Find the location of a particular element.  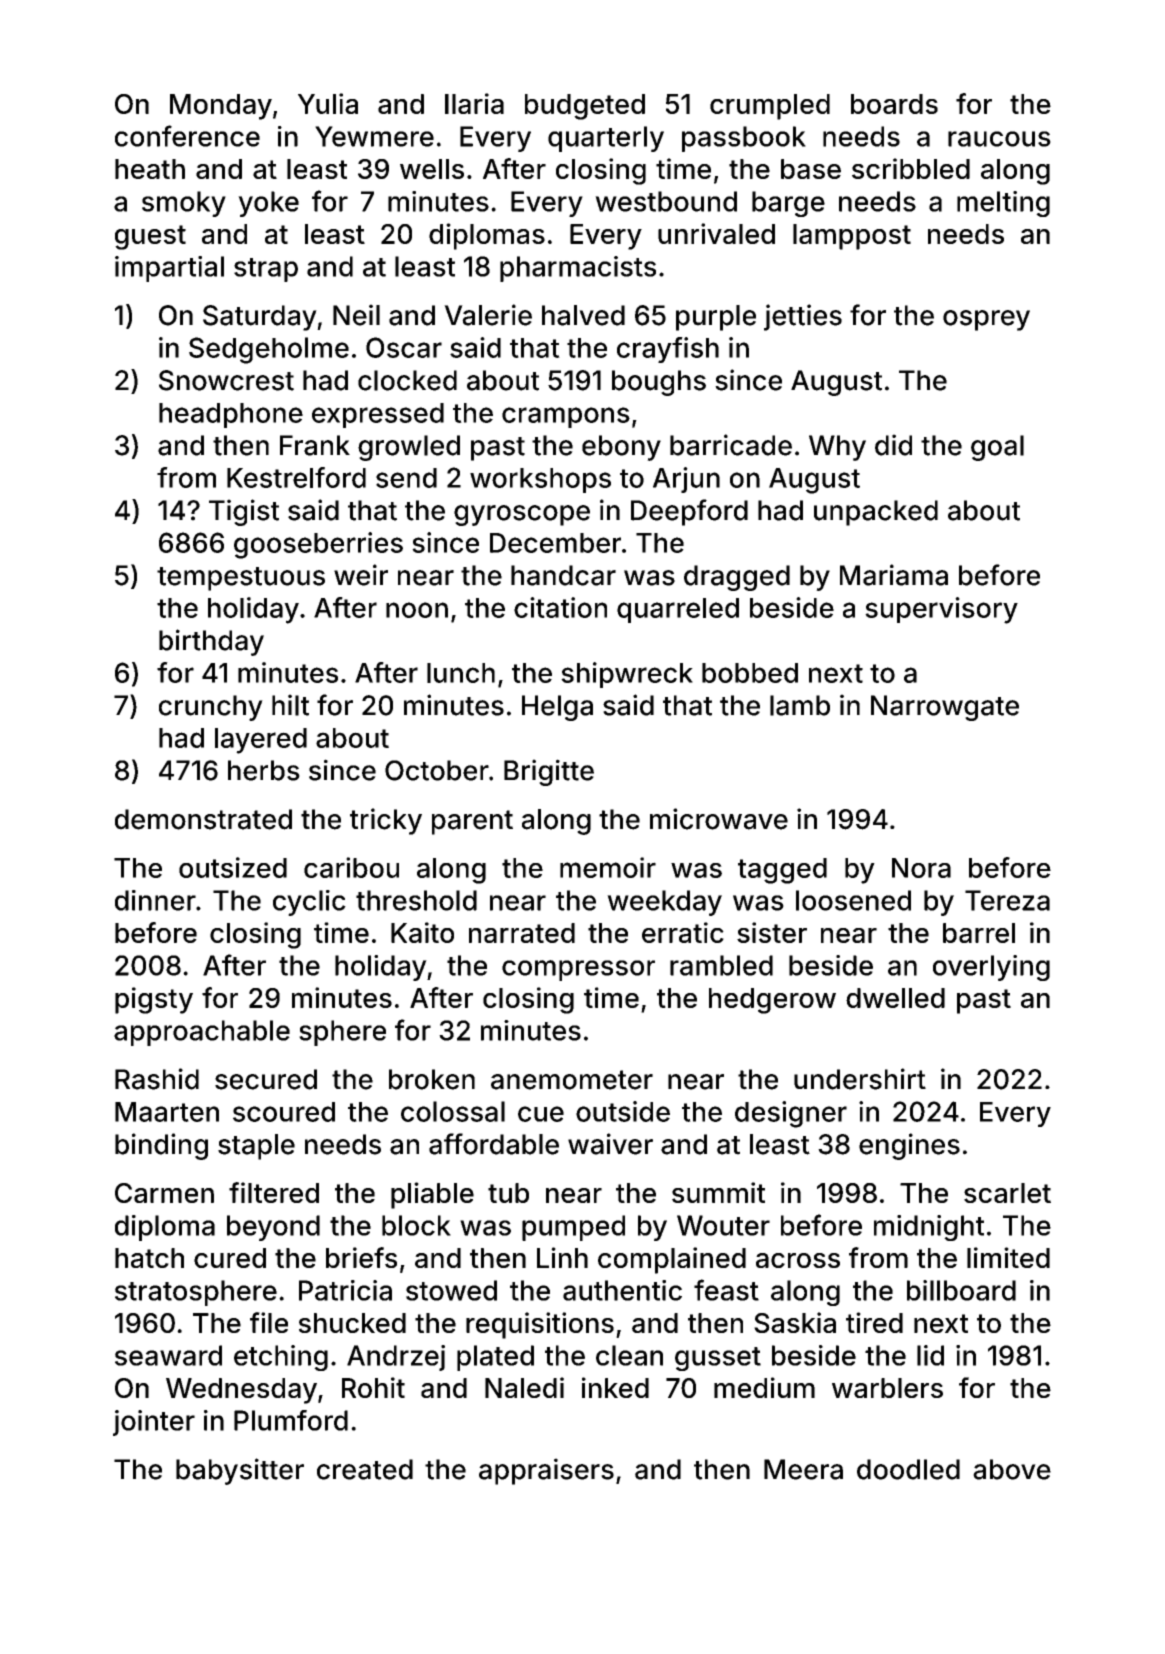

budgeted is located at coordinates (585, 107).
